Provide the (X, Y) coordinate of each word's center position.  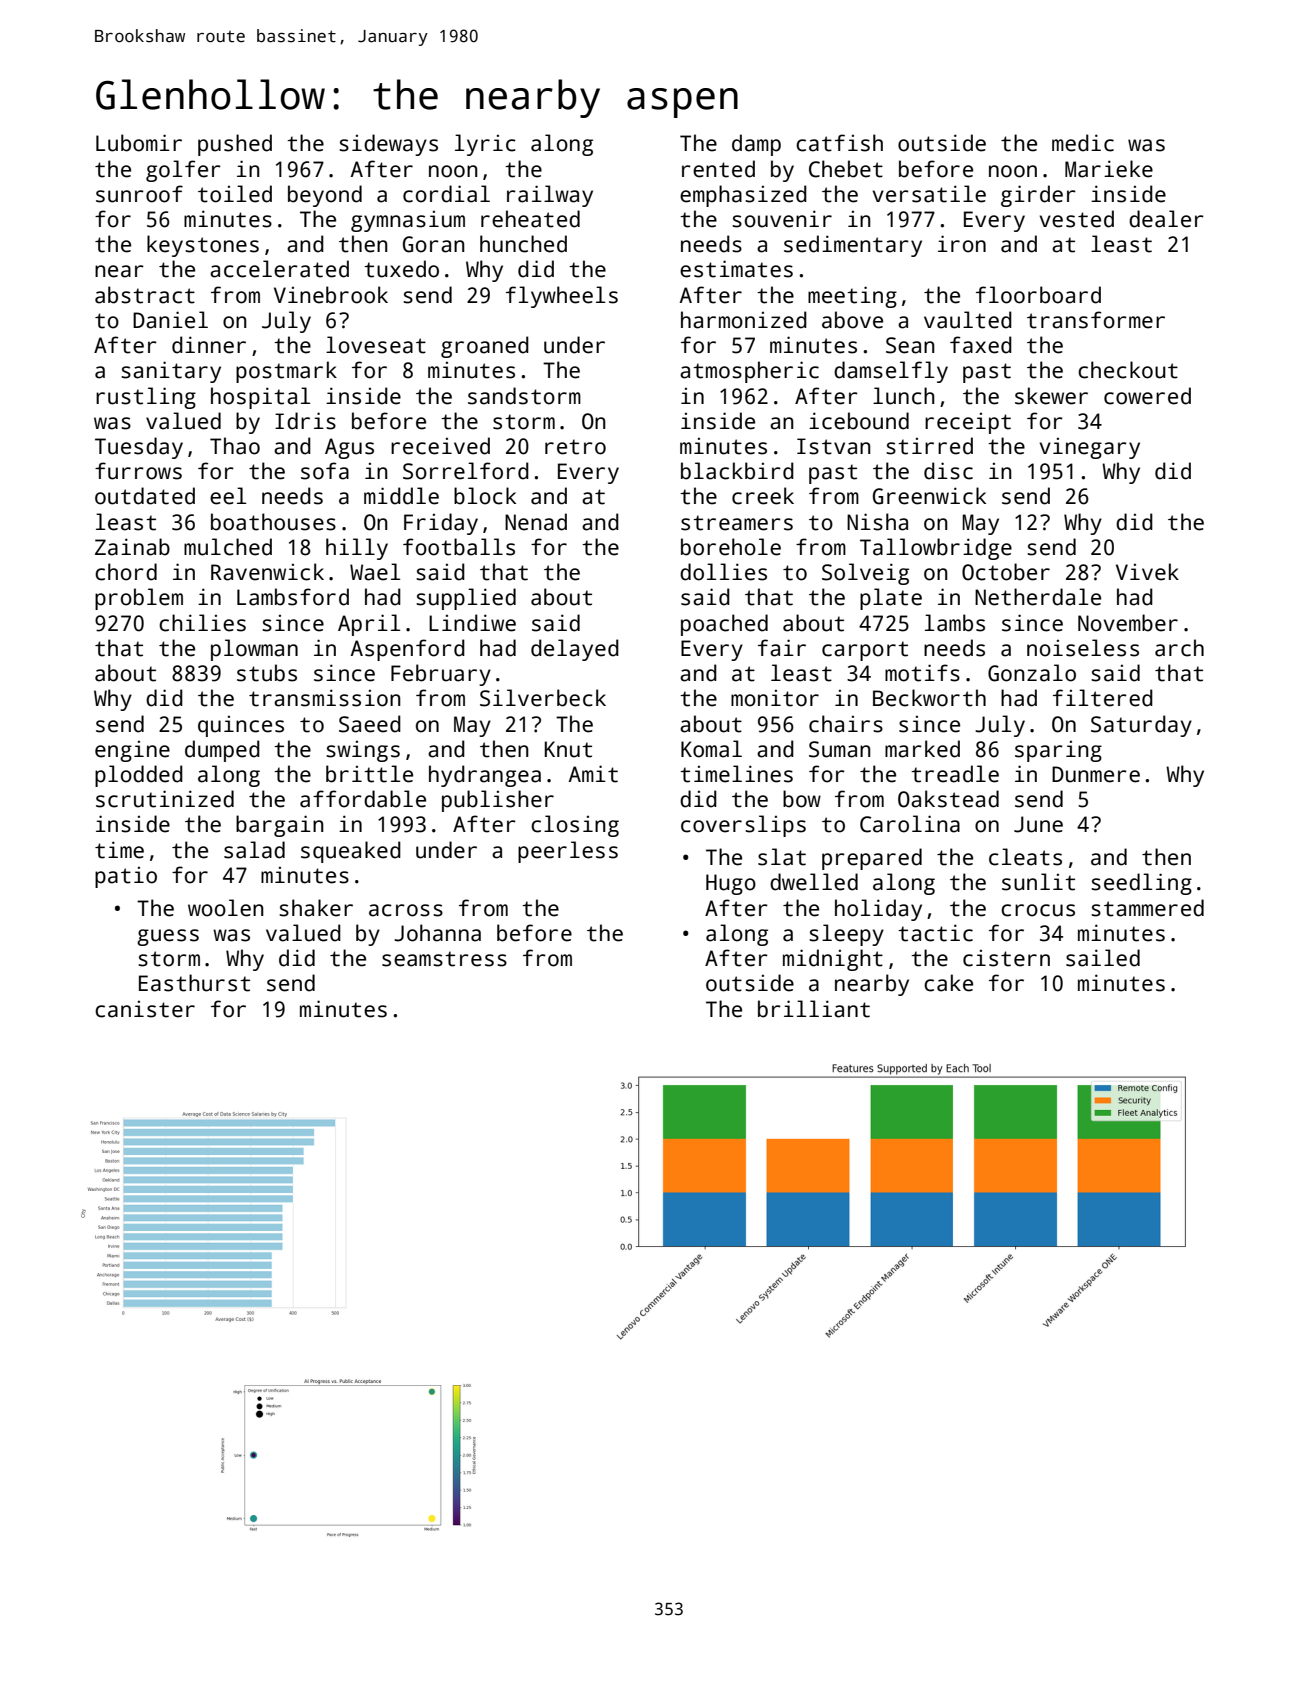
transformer (1096, 320)
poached (724, 625)
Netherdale (1038, 597)
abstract (145, 295)
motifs (922, 673)
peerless (568, 852)
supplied (466, 599)
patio (126, 877)
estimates (736, 269)
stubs (267, 673)
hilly (357, 549)
